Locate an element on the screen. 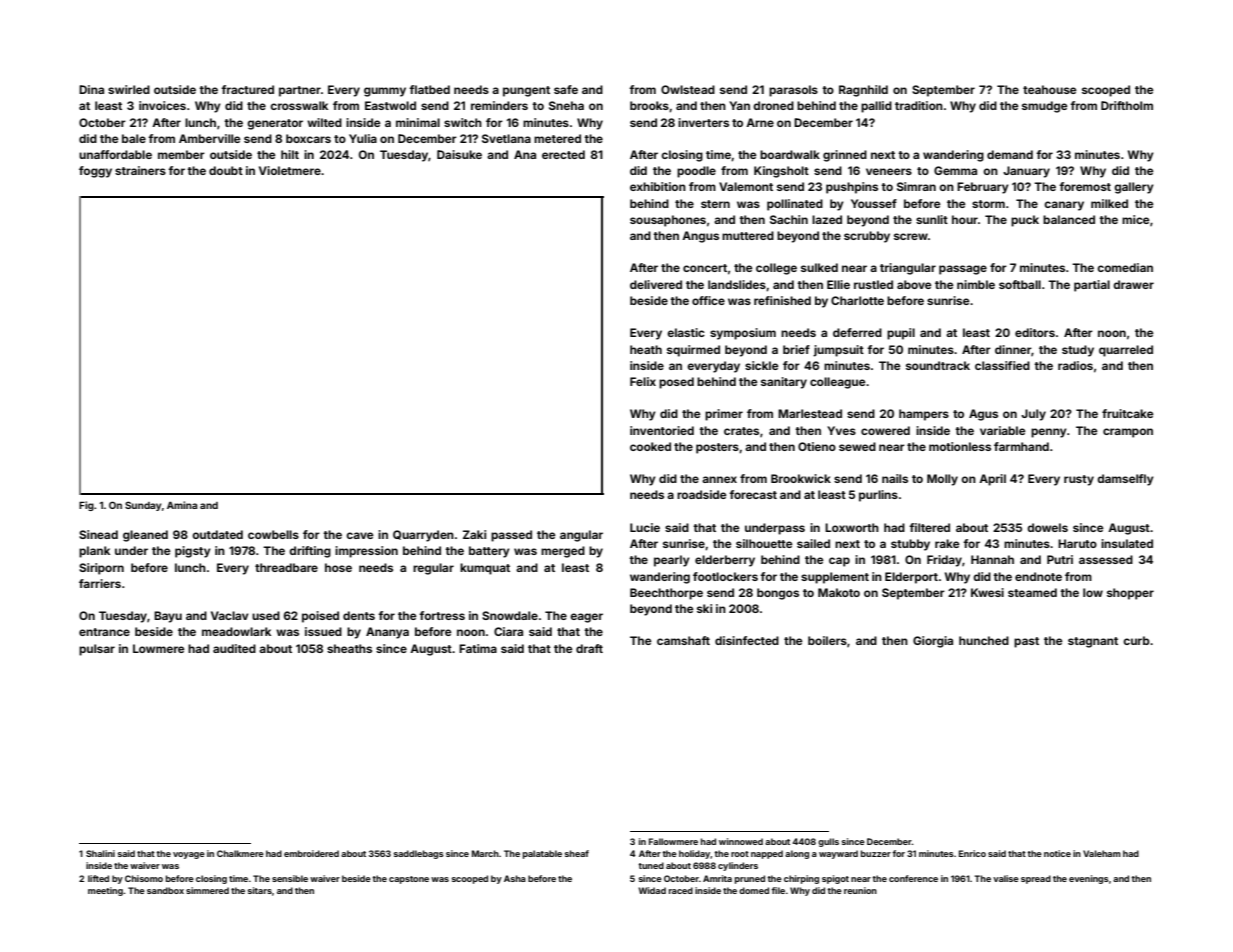 The width and height of the screenshot is (1233, 952). file is located at coordinates (778, 890).
